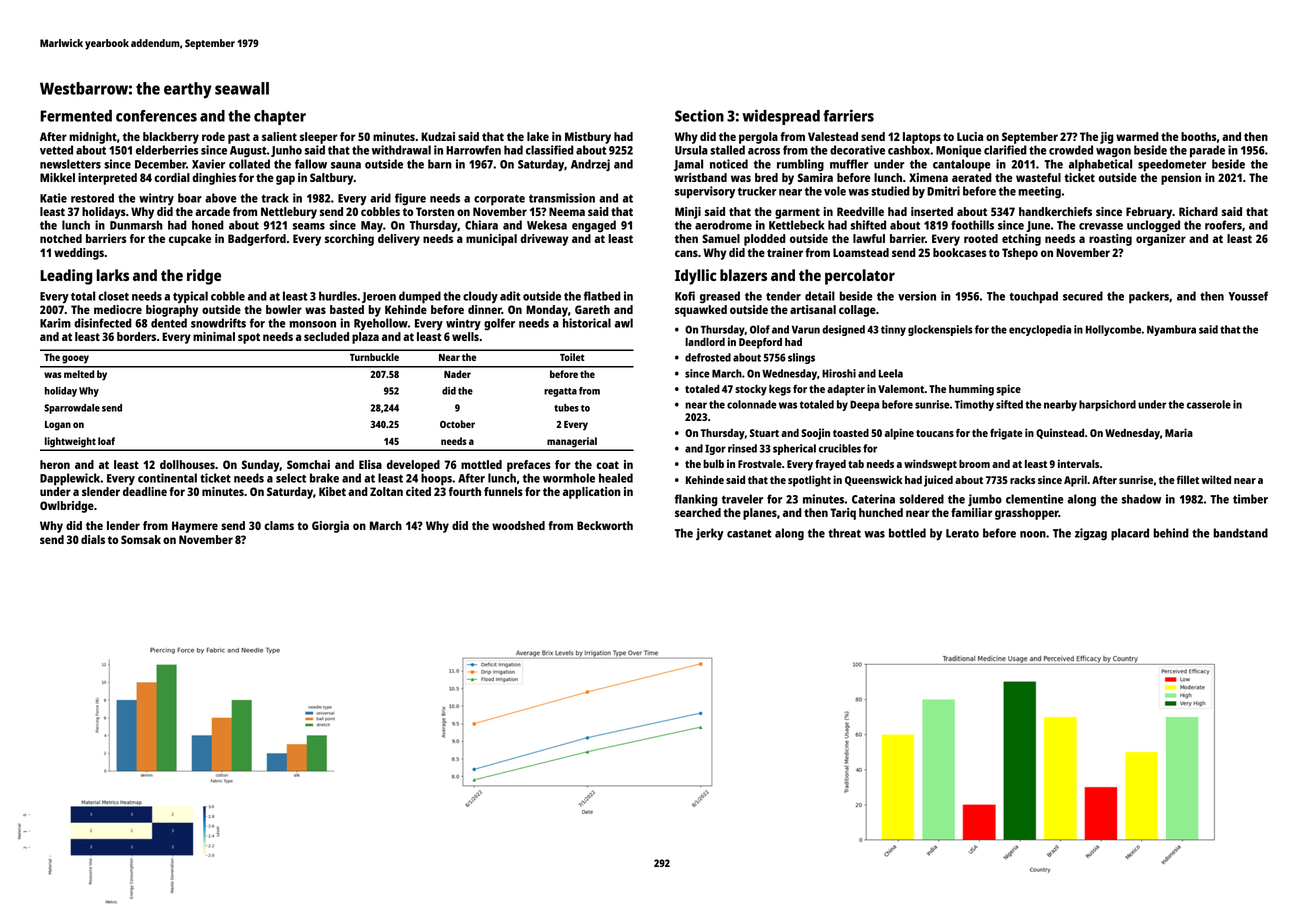  Describe the element at coordinates (118, 309) in the screenshot. I see `mediocre` at that location.
